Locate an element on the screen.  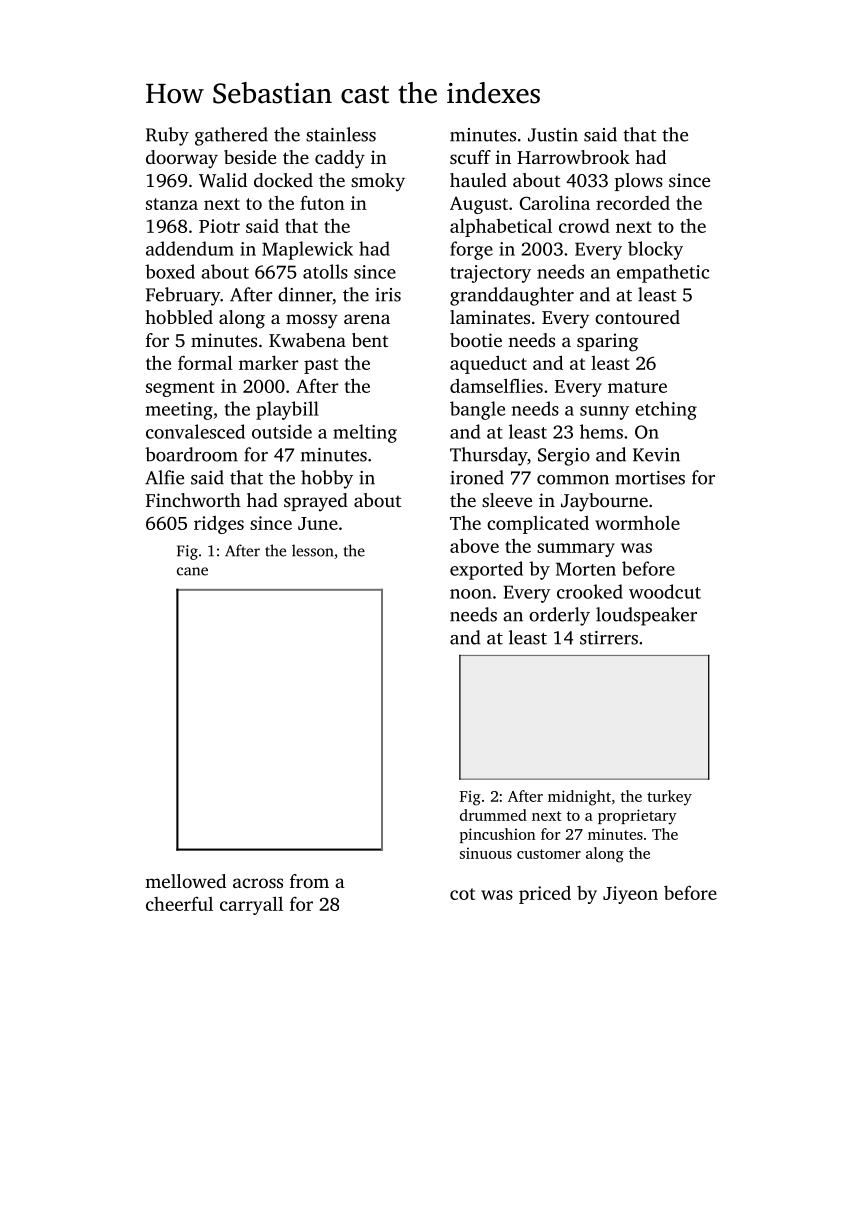
mellowed is located at coordinates (185, 881).
